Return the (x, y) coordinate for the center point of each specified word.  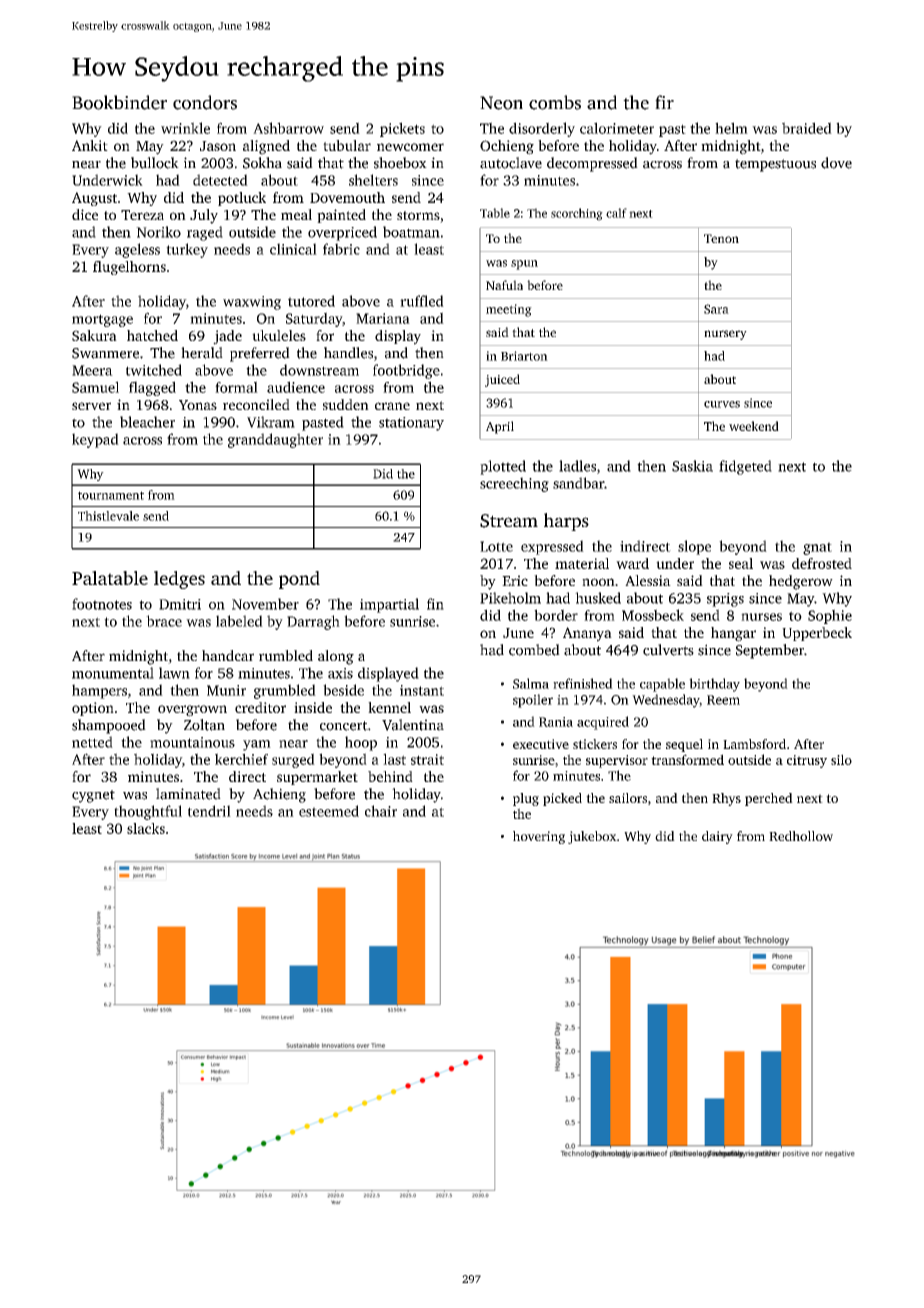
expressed (552, 547)
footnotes (102, 604)
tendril (209, 811)
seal (741, 563)
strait (427, 759)
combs (555, 102)
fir (664, 102)
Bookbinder (119, 102)
